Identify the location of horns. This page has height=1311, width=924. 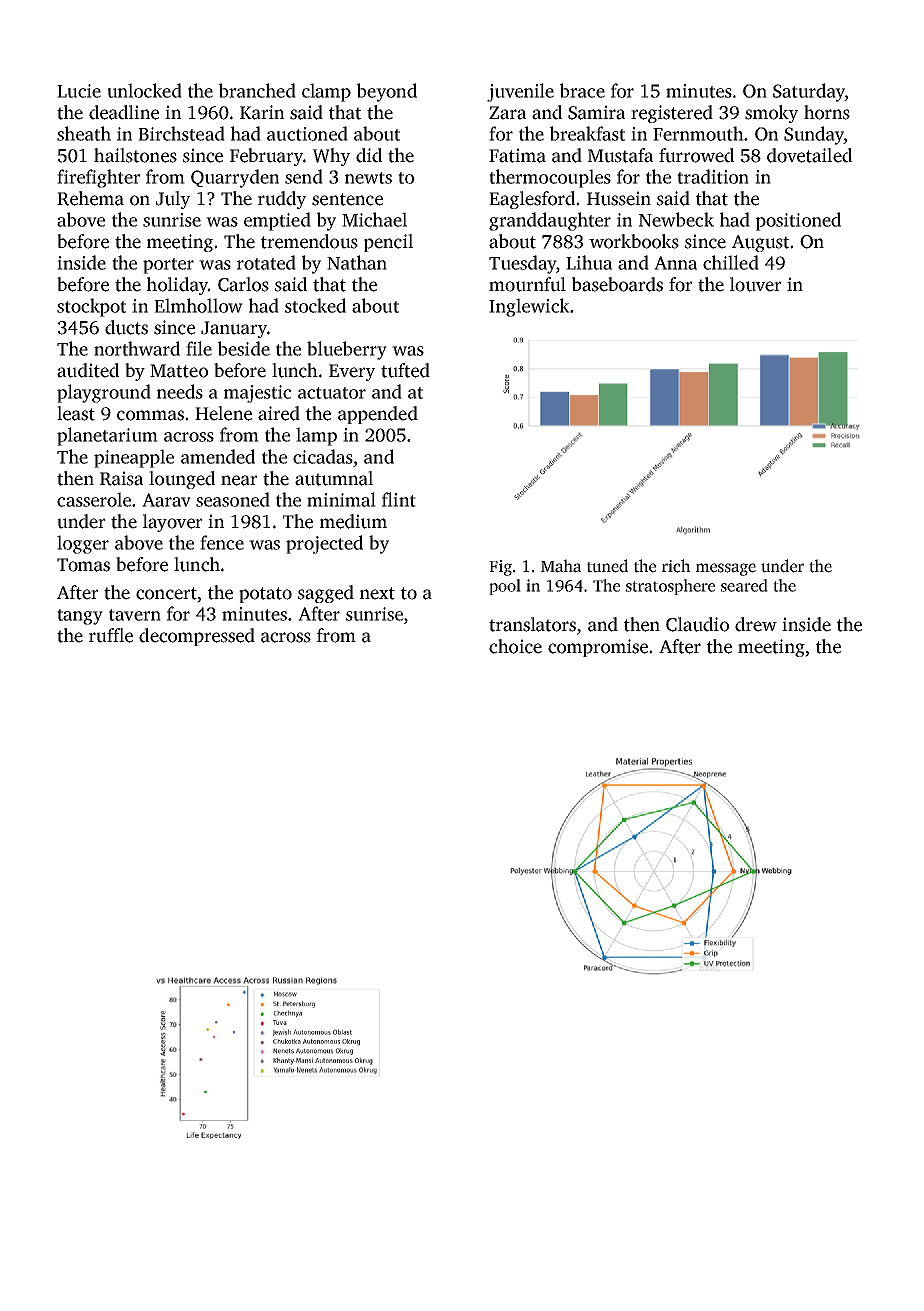
(827, 112).
